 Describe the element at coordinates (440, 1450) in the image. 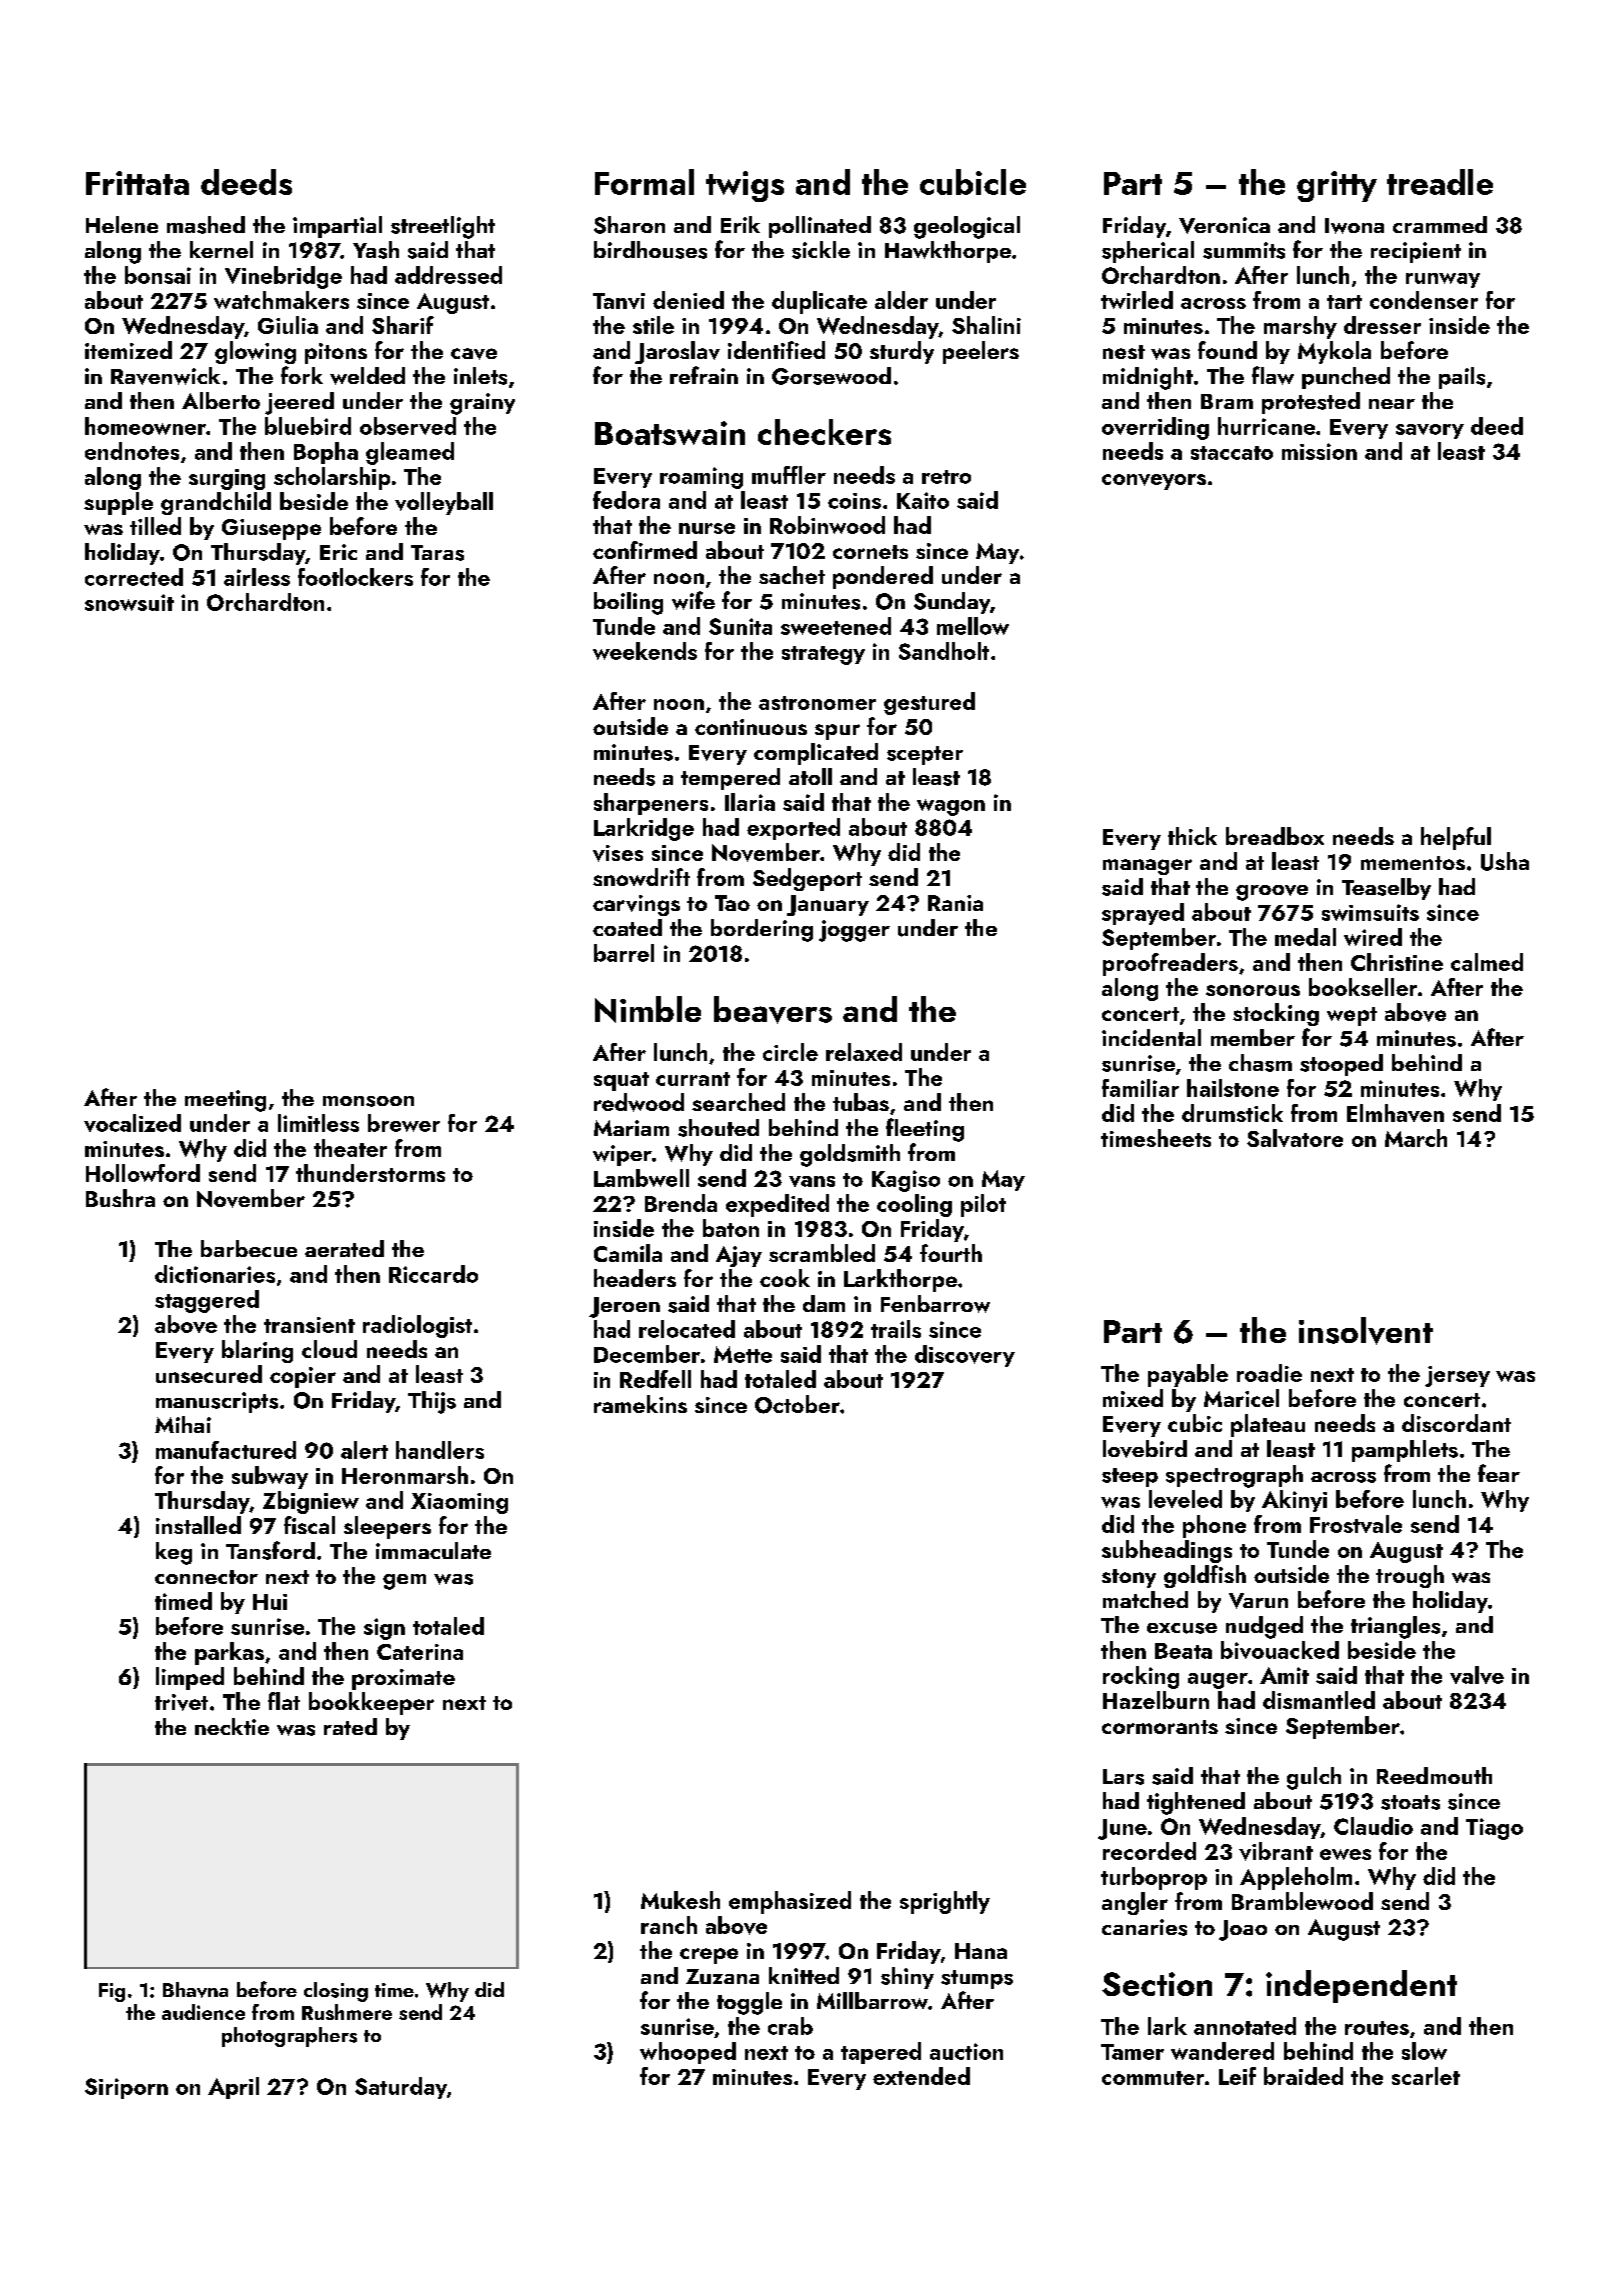

I see `handlers` at that location.
